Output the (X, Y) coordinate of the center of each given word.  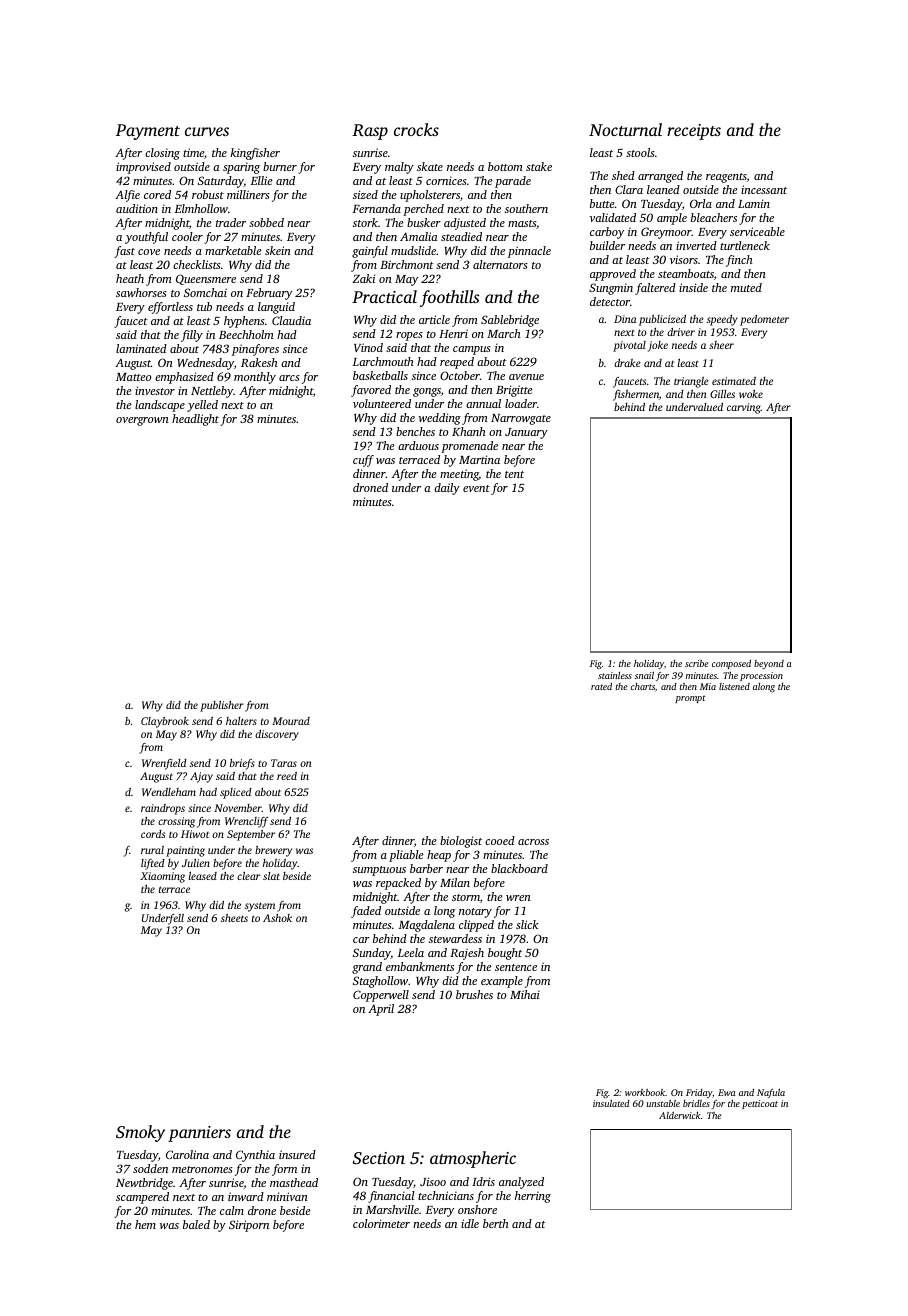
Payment (148, 132)
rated (601, 686)
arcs (289, 378)
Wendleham (169, 792)
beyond (769, 664)
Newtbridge (144, 1184)
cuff (363, 461)
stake (539, 166)
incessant (764, 189)
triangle (691, 382)
